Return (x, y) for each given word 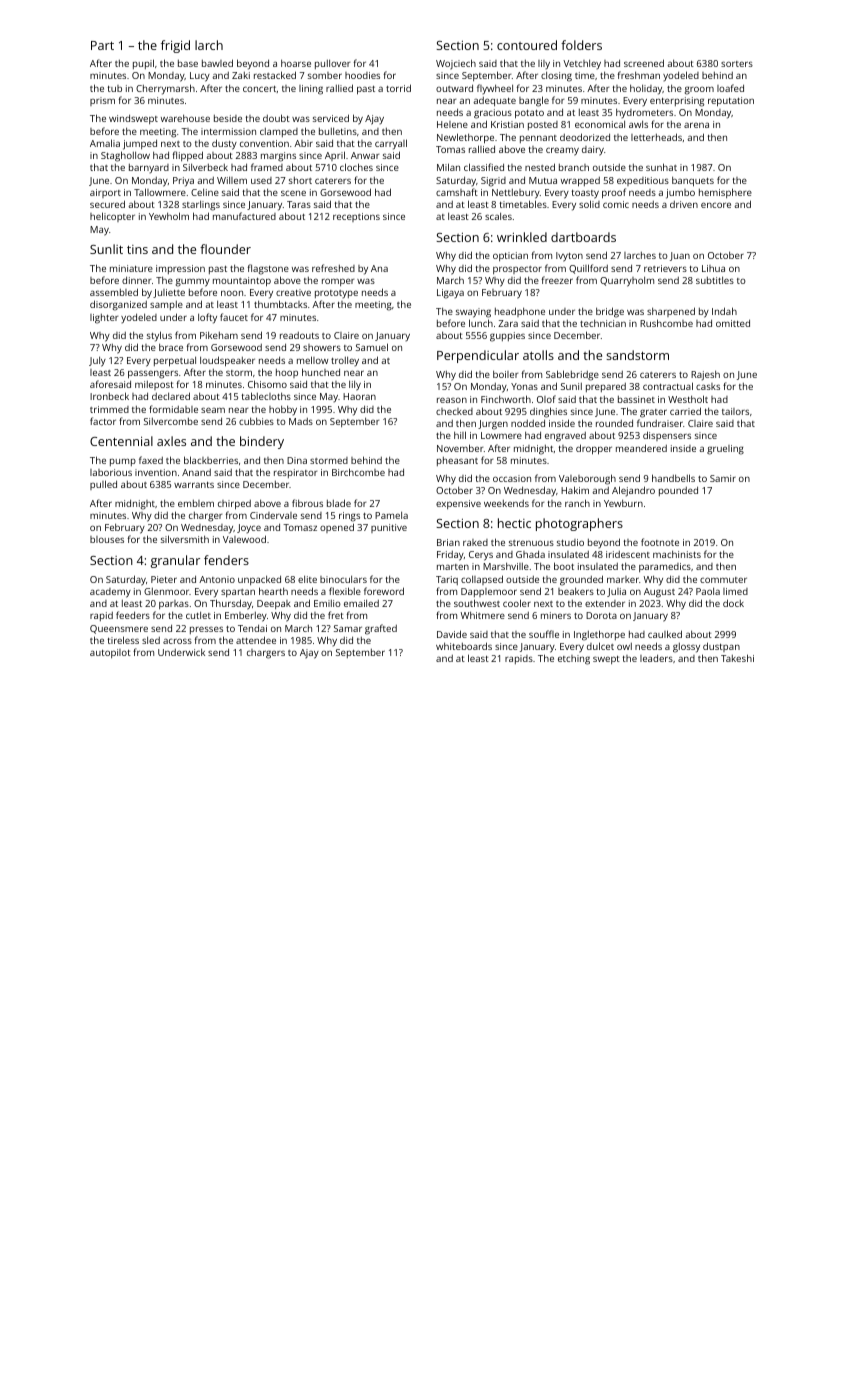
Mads (301, 421)
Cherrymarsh (165, 89)
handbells (673, 478)
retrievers (665, 268)
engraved (565, 437)
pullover (332, 64)
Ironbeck (109, 396)
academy (110, 593)
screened (644, 63)
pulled (103, 485)
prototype (336, 294)
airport (105, 193)
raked (475, 542)
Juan (680, 256)
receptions (356, 217)
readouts (299, 335)
